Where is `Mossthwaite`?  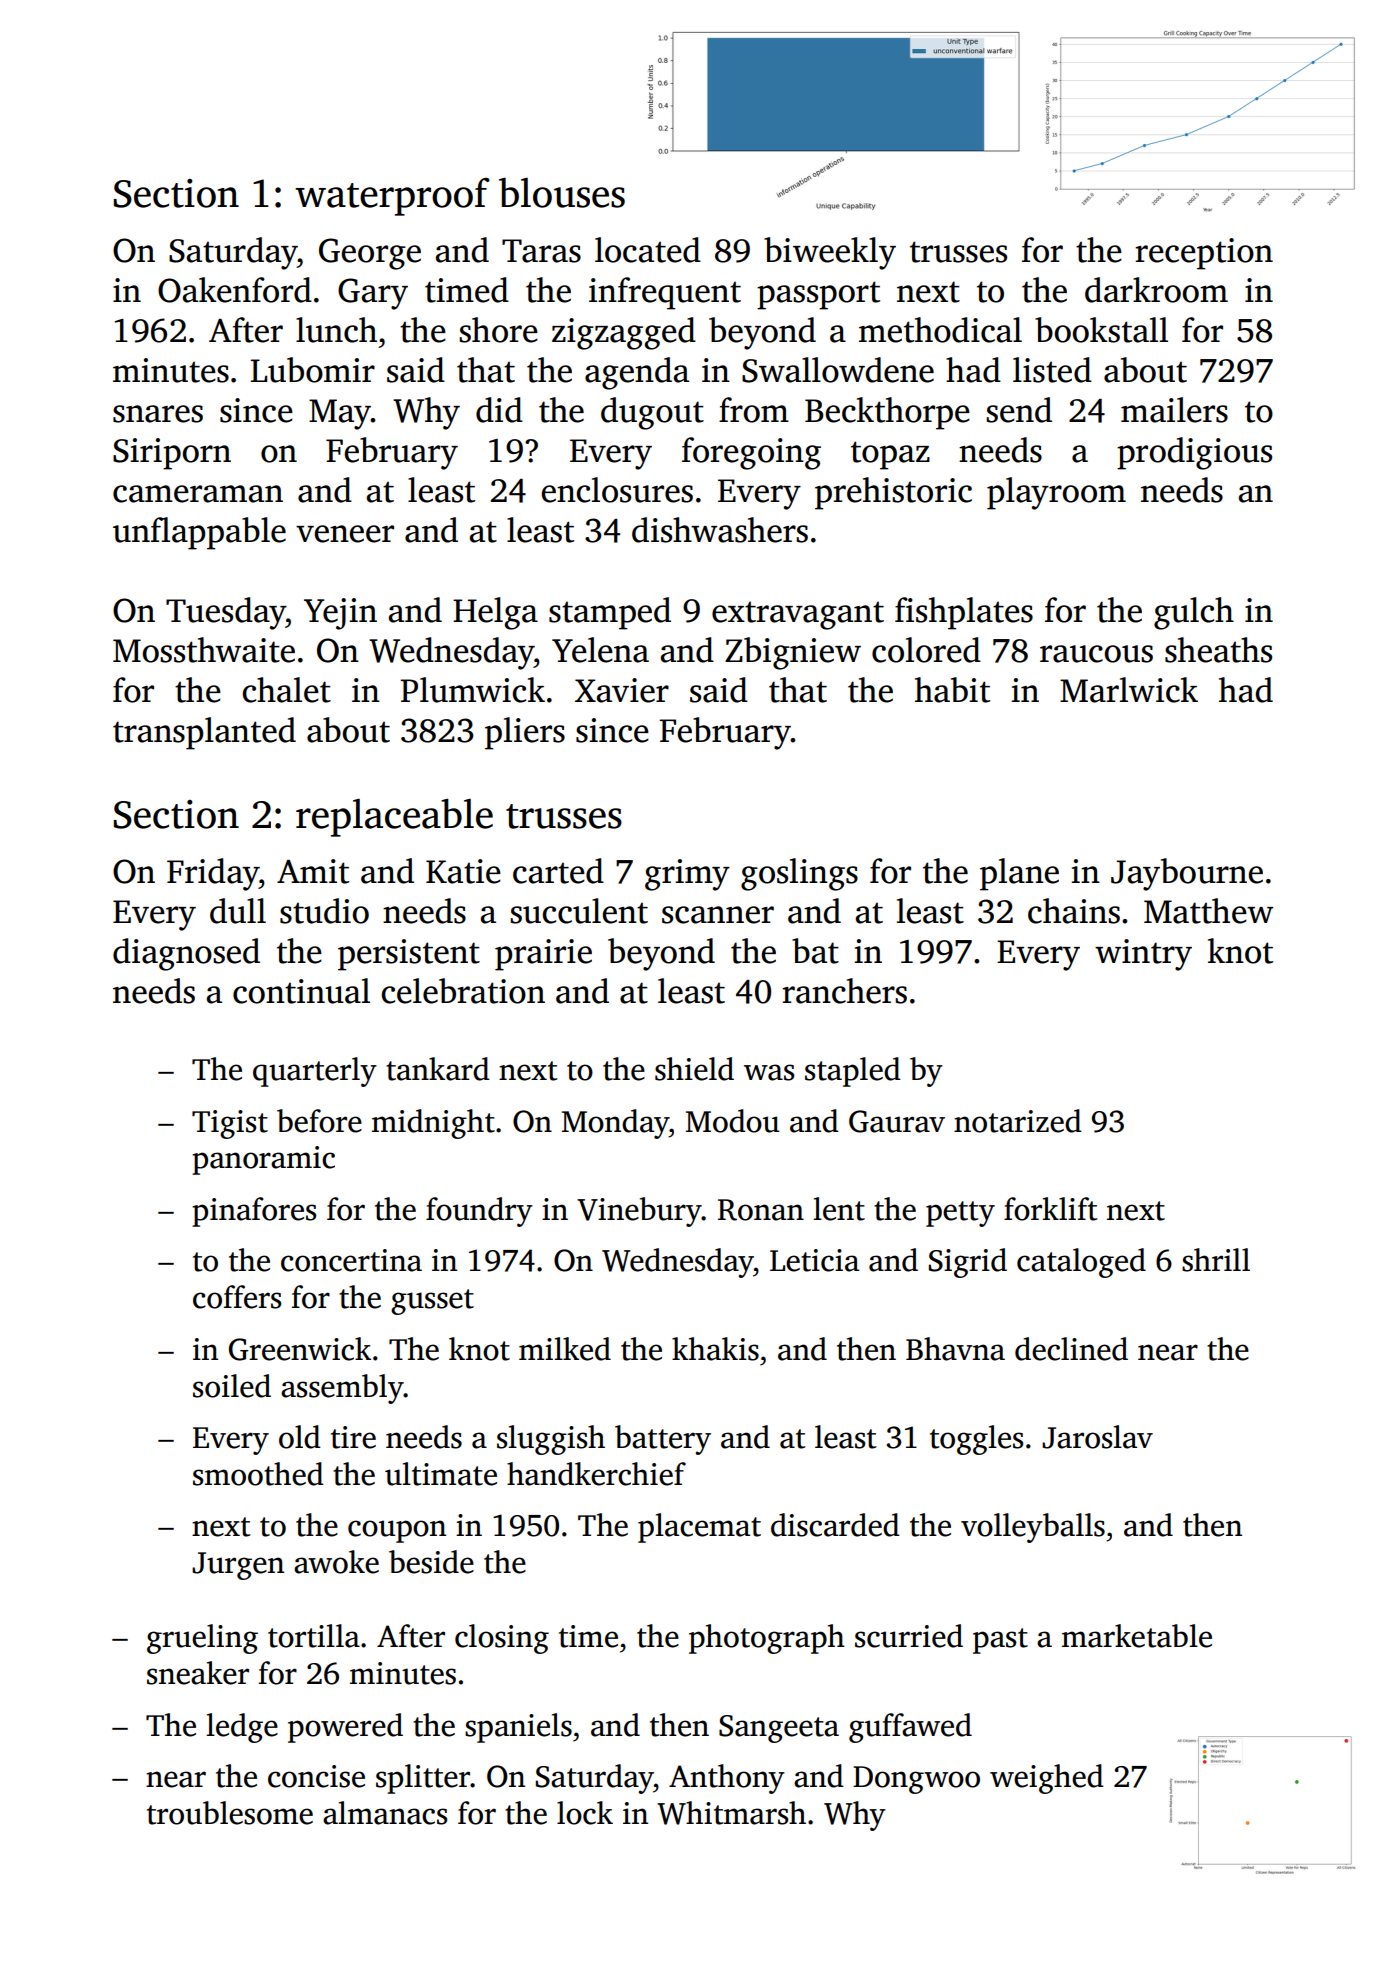 Mossthwaite is located at coordinates (204, 650).
